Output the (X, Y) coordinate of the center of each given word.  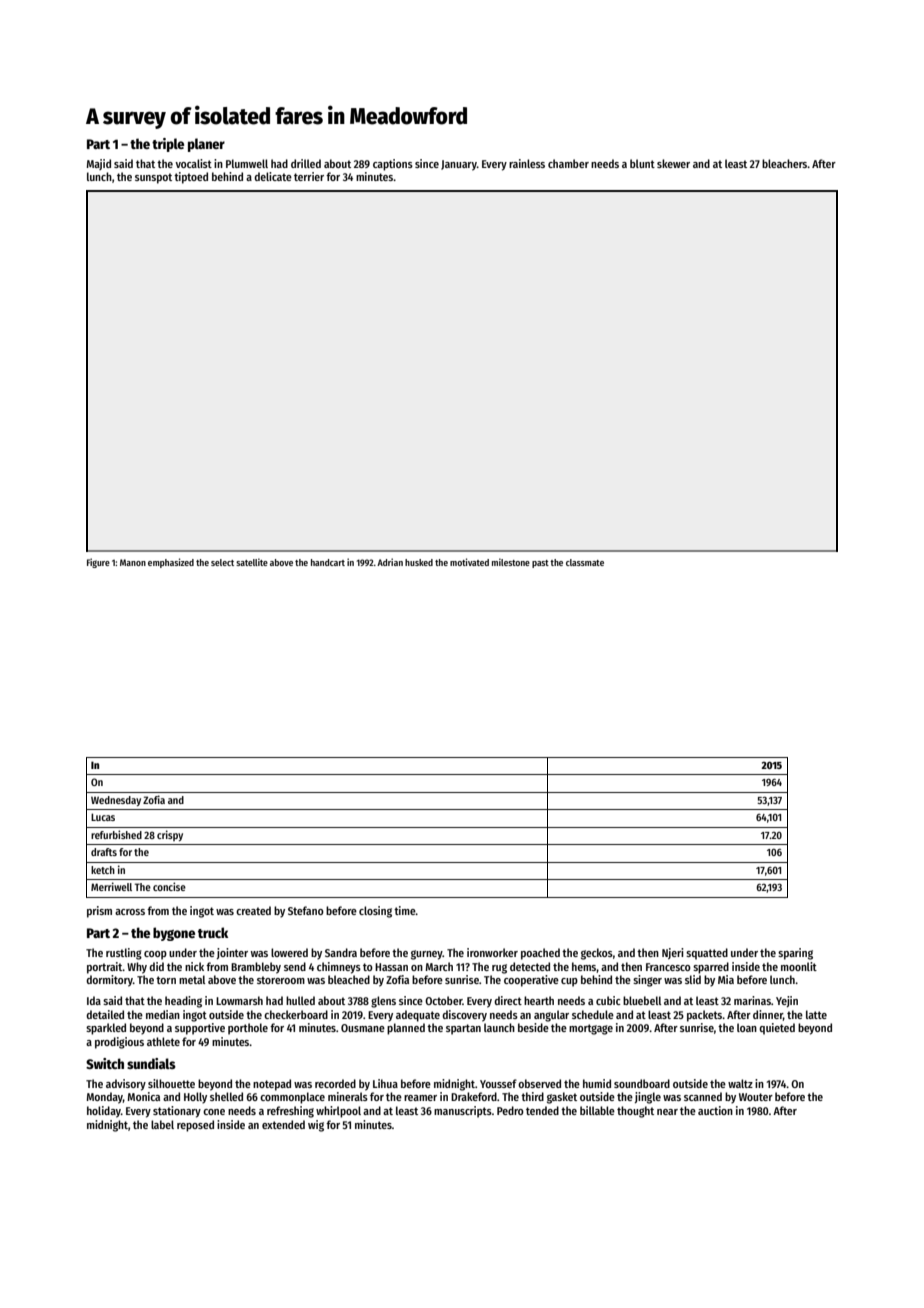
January (459, 165)
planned (406, 1029)
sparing (795, 954)
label (162, 1124)
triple (168, 145)
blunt (642, 163)
